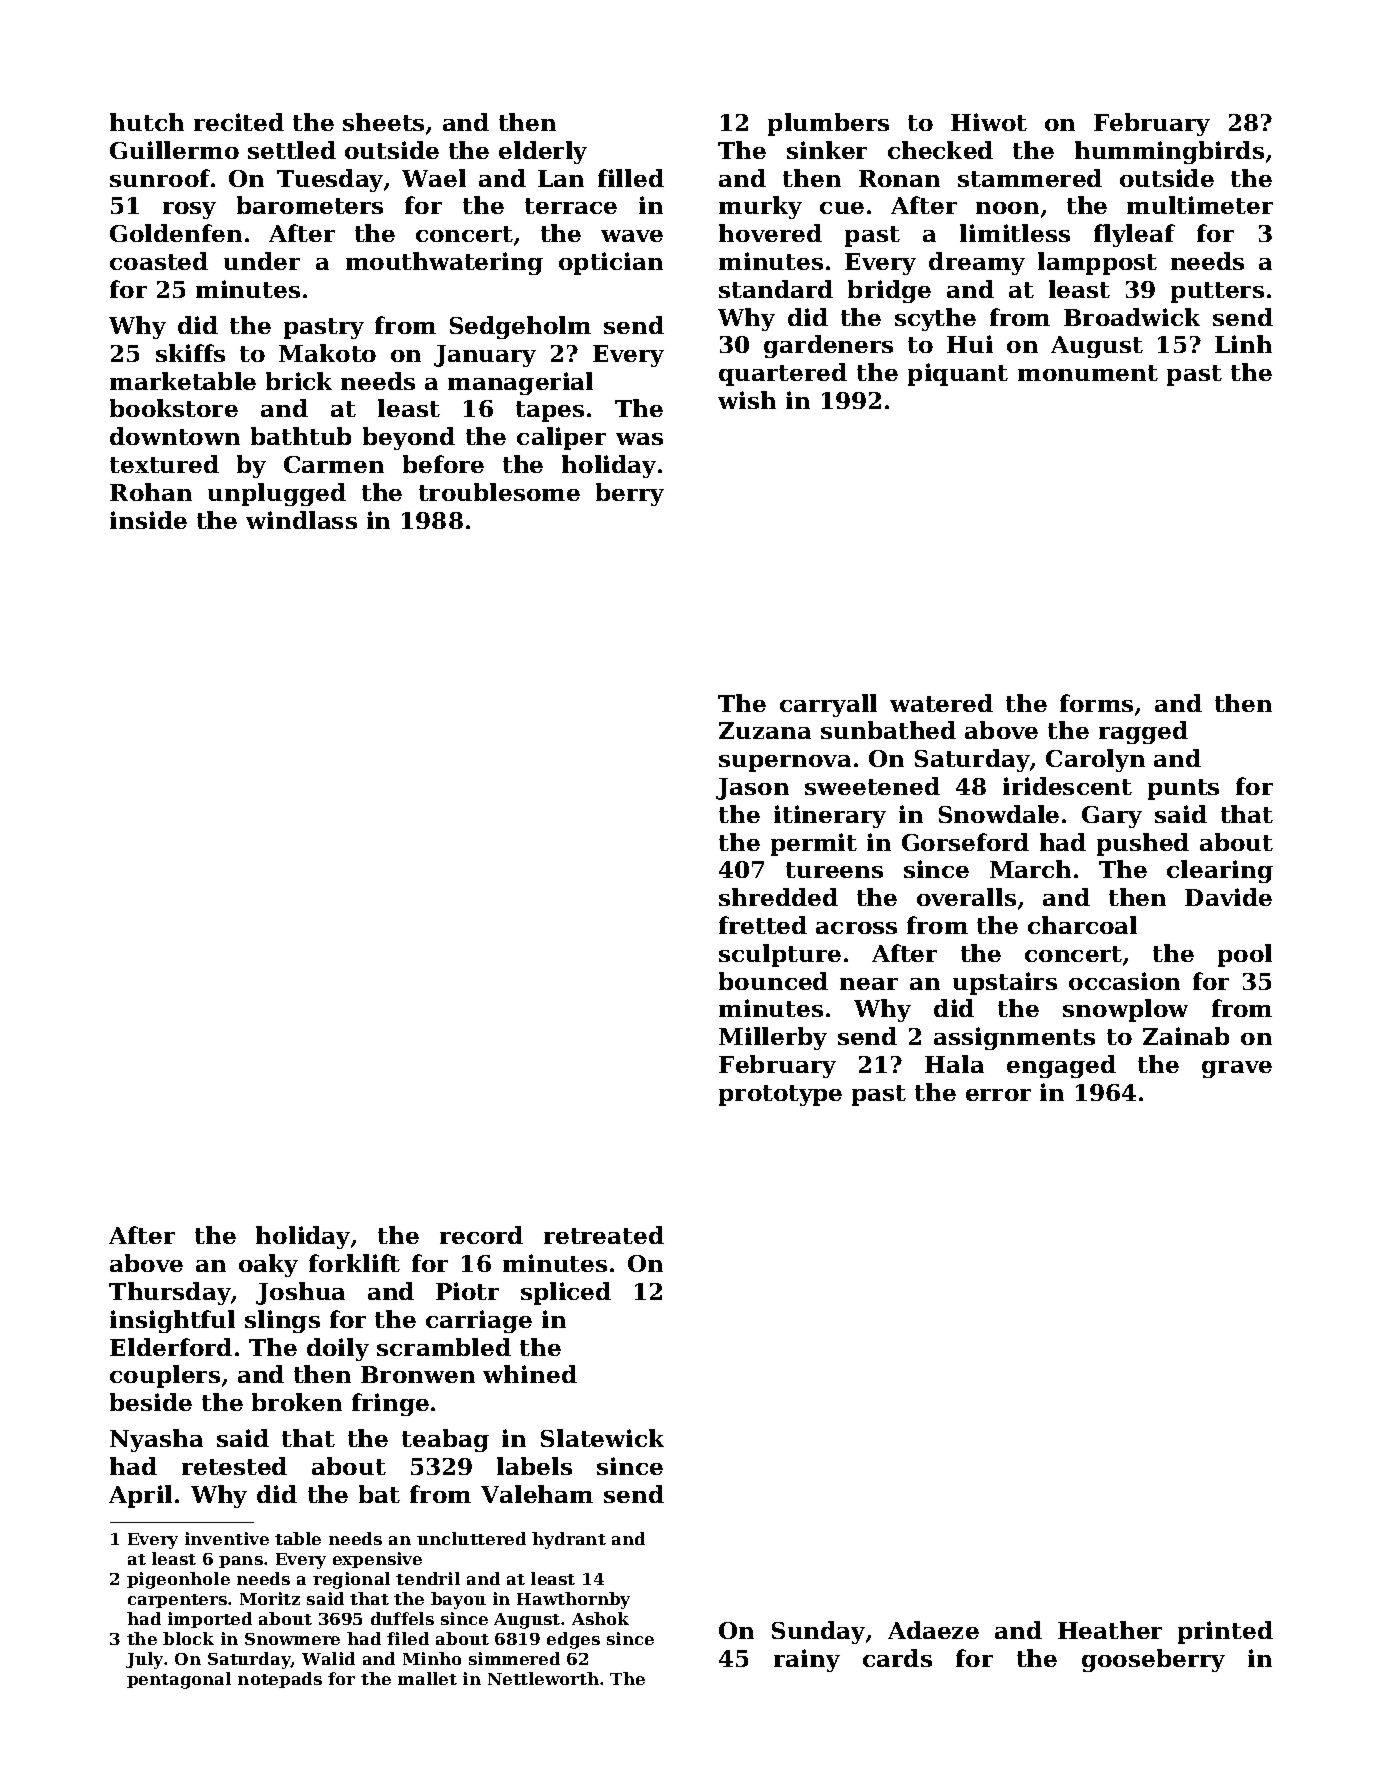  I want to click on monument, so click(1088, 373).
